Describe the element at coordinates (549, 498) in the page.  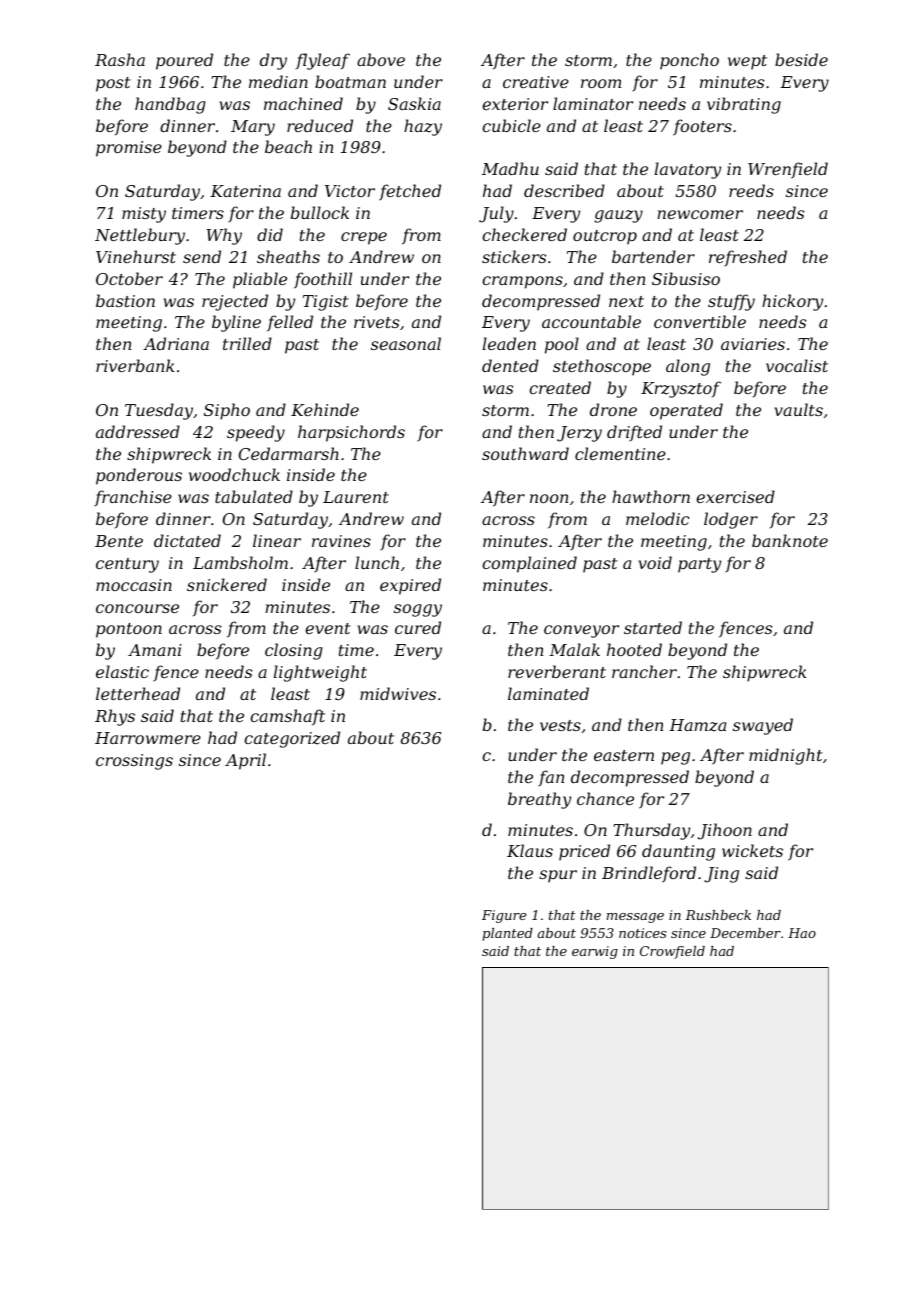
I see `noon` at that location.
